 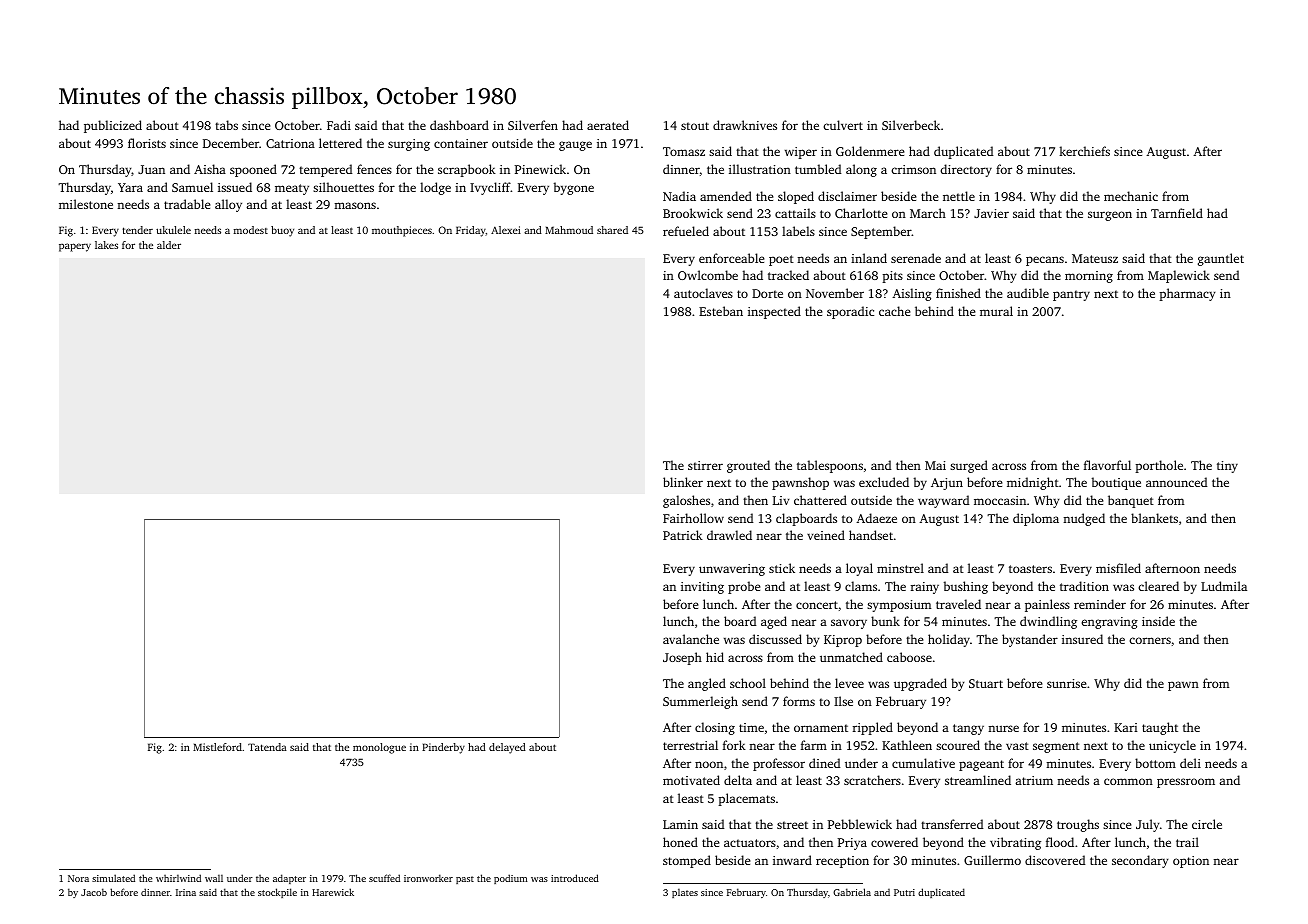 What do you see at coordinates (774, 622) in the document?
I see `aged` at bounding box center [774, 622].
